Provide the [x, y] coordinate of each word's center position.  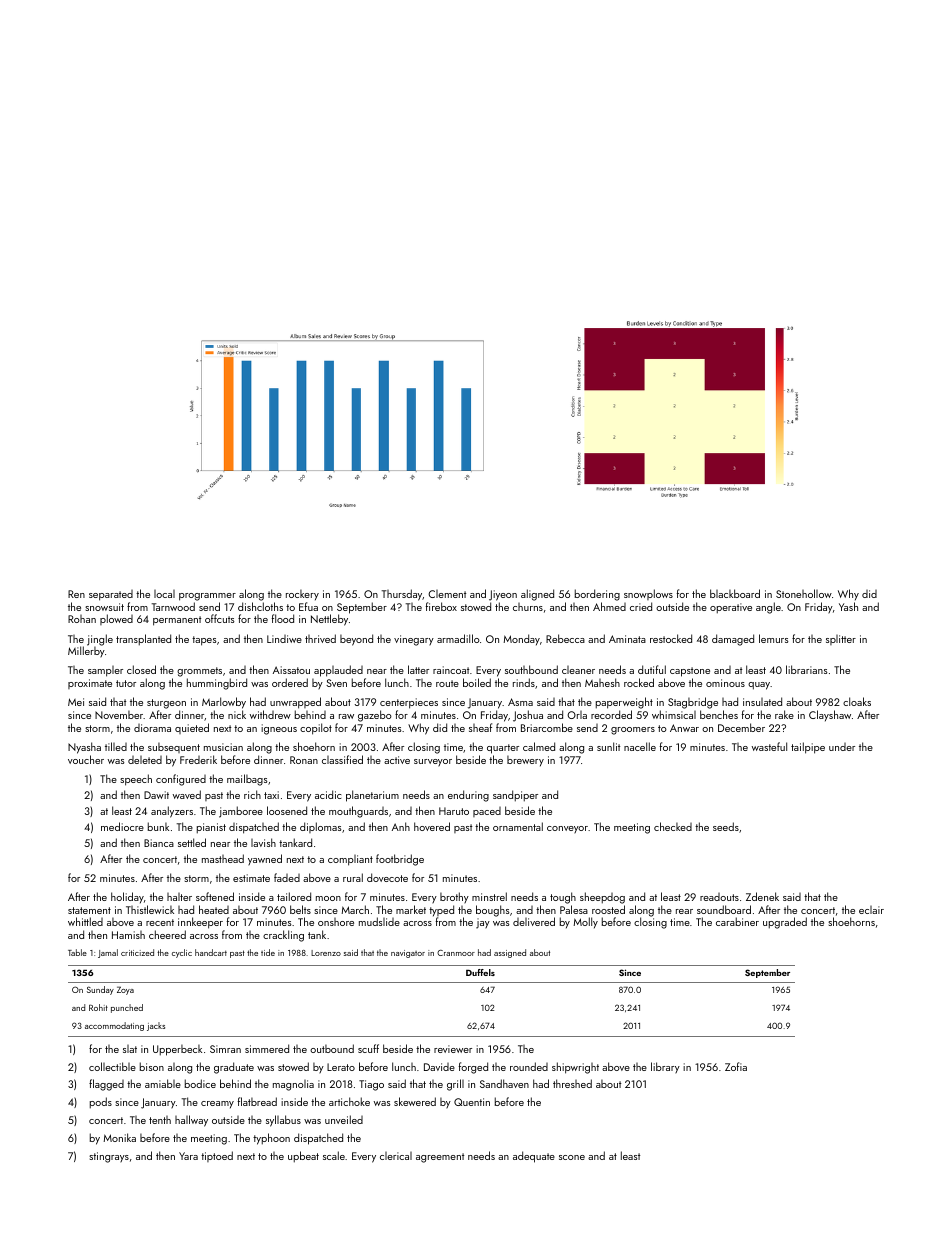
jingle [100, 640]
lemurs [773, 638]
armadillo [458, 638]
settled [192, 842]
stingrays [109, 1157]
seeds [726, 826]
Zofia [736, 1066]
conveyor [567, 829]
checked [673, 826]
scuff [368, 1048]
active [397, 760]
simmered [267, 1048]
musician [223, 747]
